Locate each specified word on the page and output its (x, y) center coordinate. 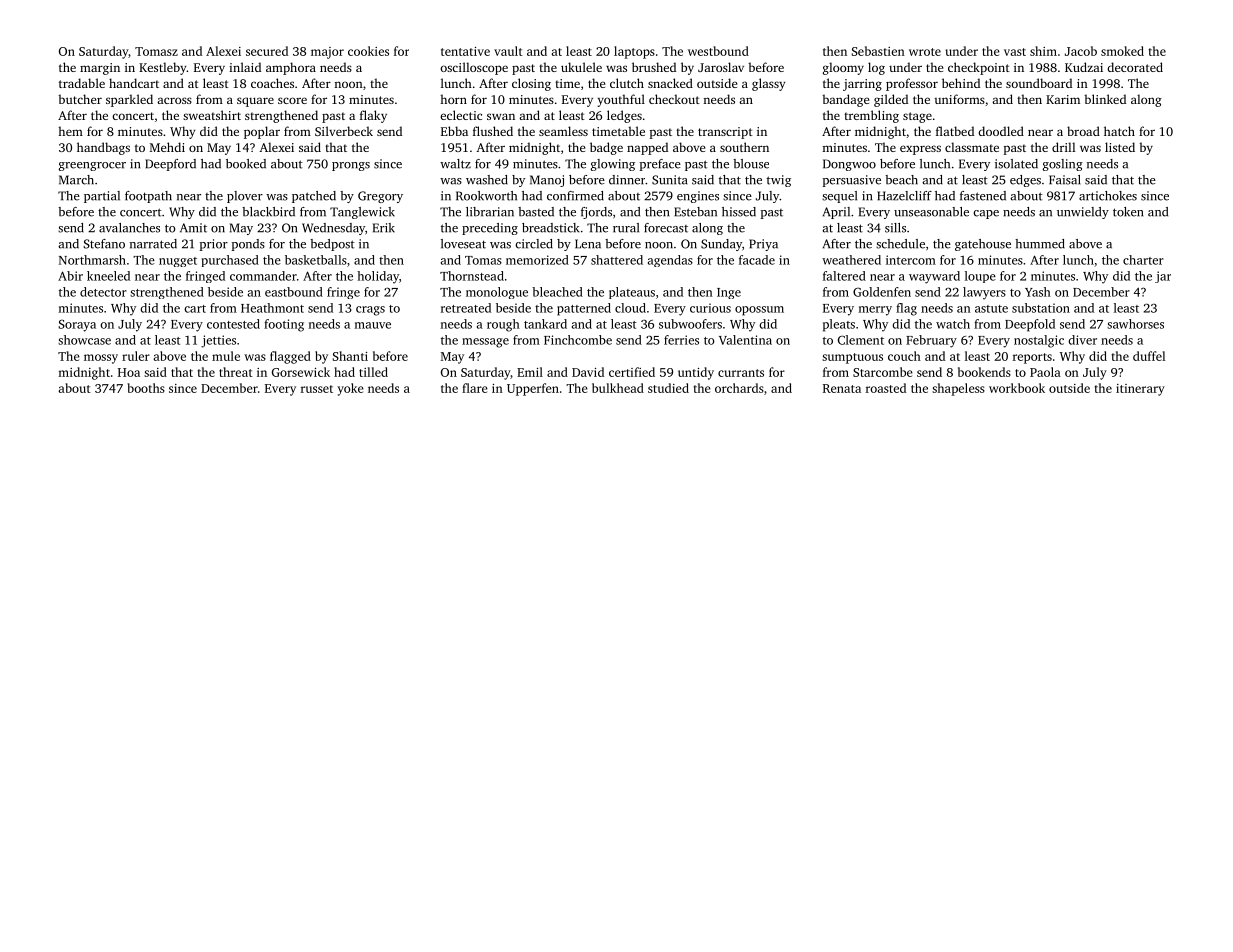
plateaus (632, 293)
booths (146, 388)
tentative (465, 51)
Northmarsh (92, 260)
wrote (925, 52)
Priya (763, 245)
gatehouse (983, 245)
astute (991, 309)
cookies (368, 51)
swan (501, 116)
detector (103, 292)
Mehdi (167, 147)
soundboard (1039, 83)
